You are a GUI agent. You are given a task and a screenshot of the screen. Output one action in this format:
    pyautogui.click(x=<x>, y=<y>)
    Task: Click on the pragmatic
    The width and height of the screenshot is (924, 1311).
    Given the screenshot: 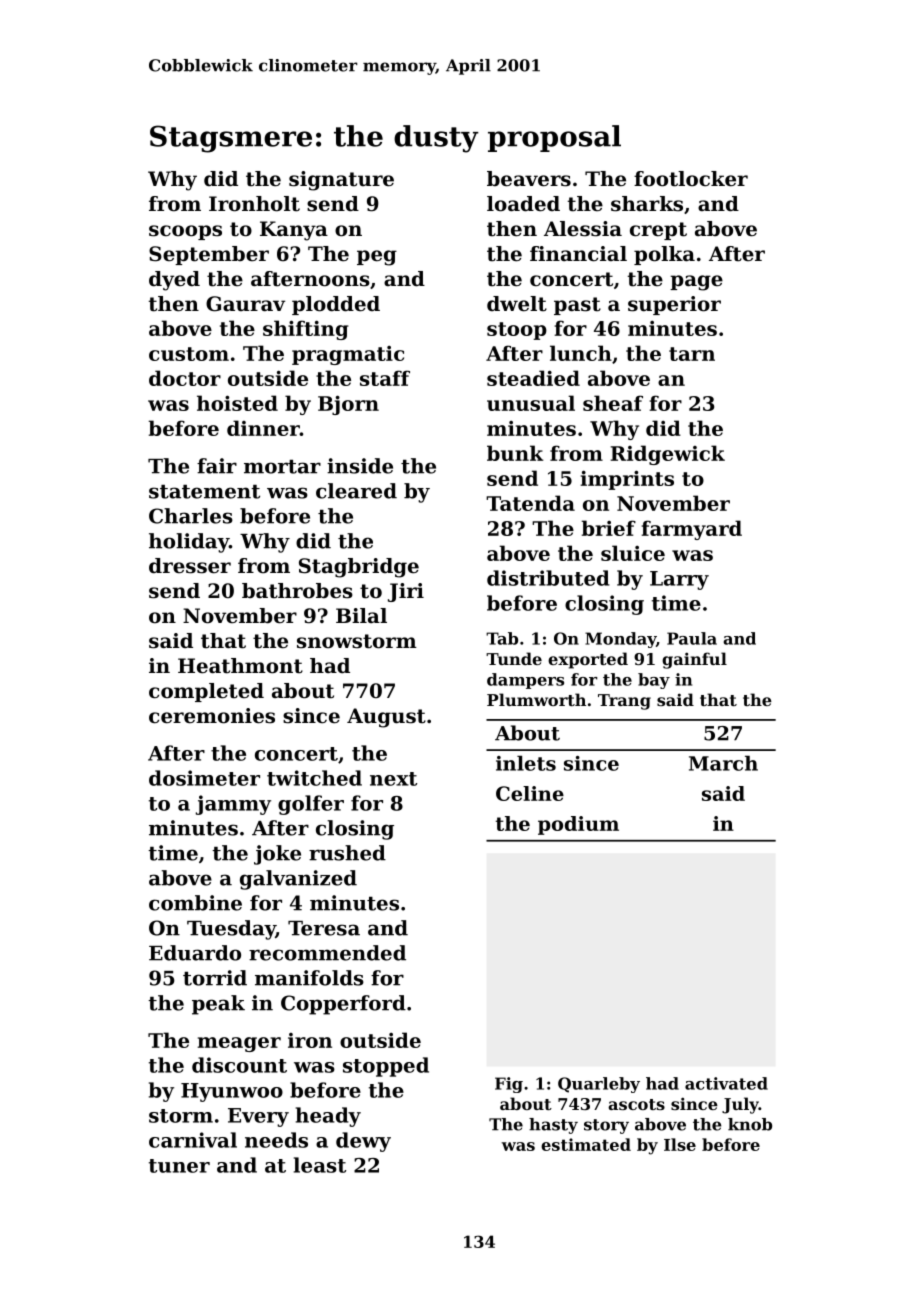 What is the action you would take?
    pyautogui.click(x=348, y=355)
